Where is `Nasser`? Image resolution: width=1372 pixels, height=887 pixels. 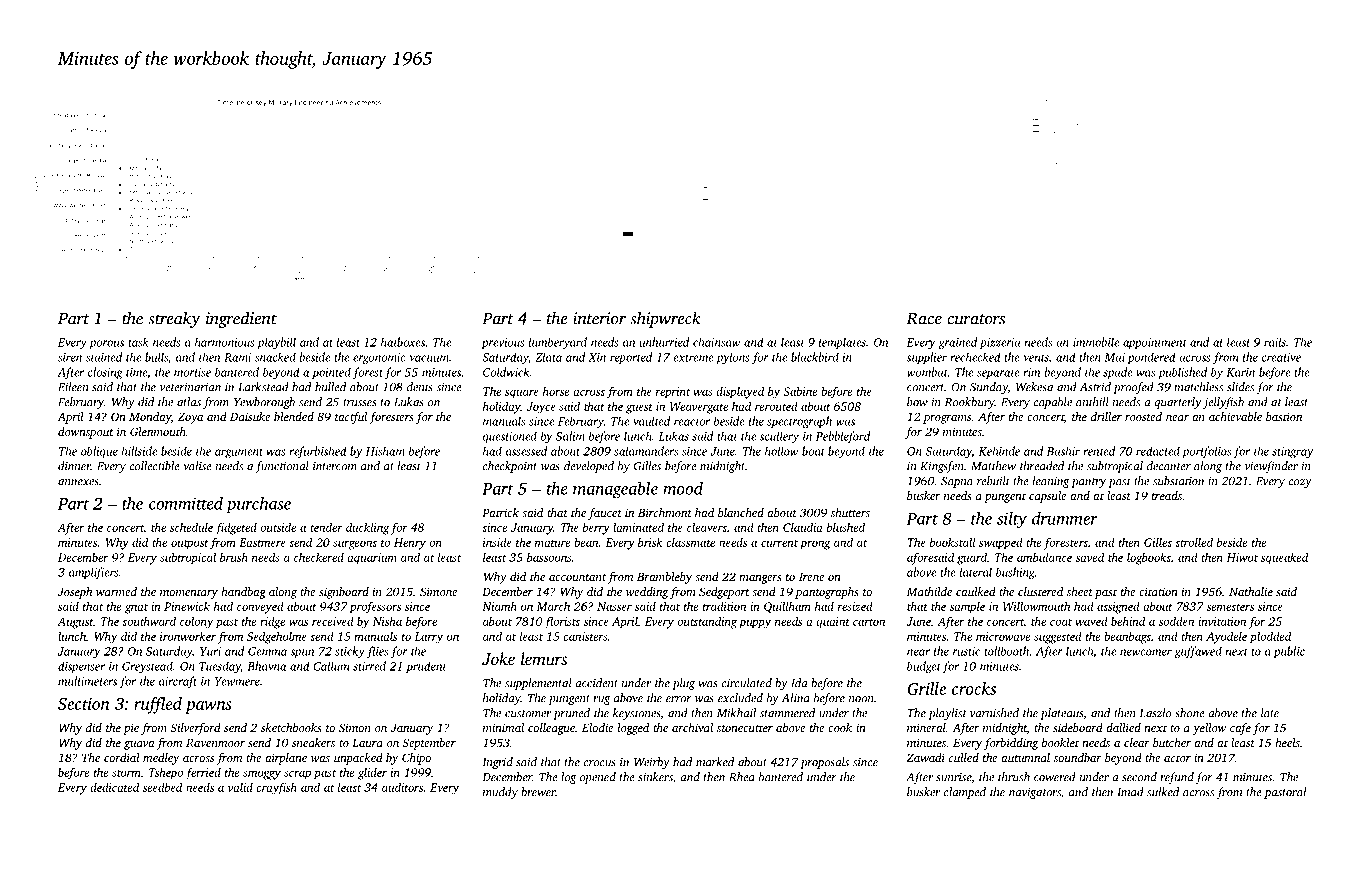
Nasser is located at coordinates (614, 606).
